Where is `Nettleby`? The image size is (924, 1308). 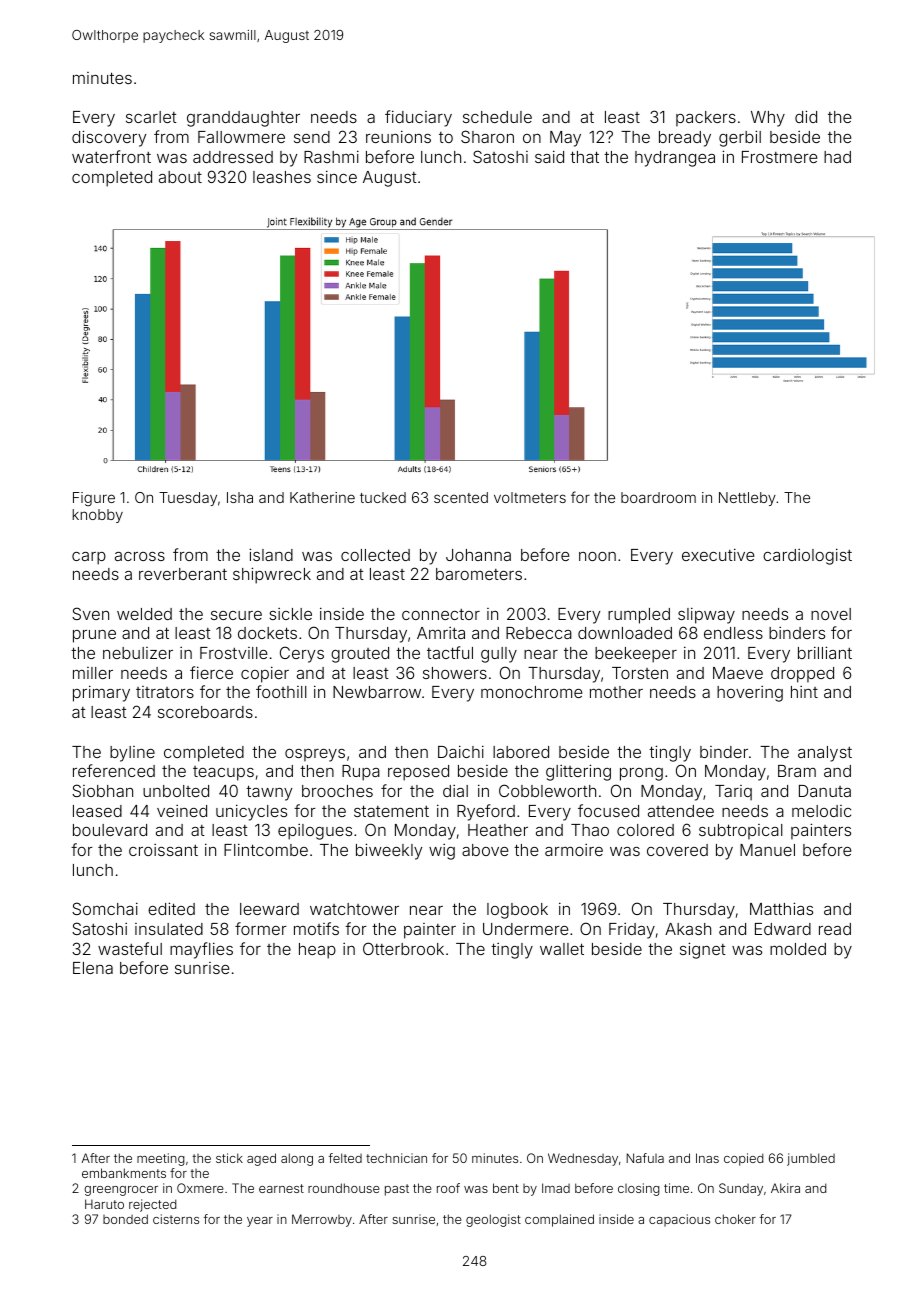
Nettleby is located at coordinates (747, 499).
